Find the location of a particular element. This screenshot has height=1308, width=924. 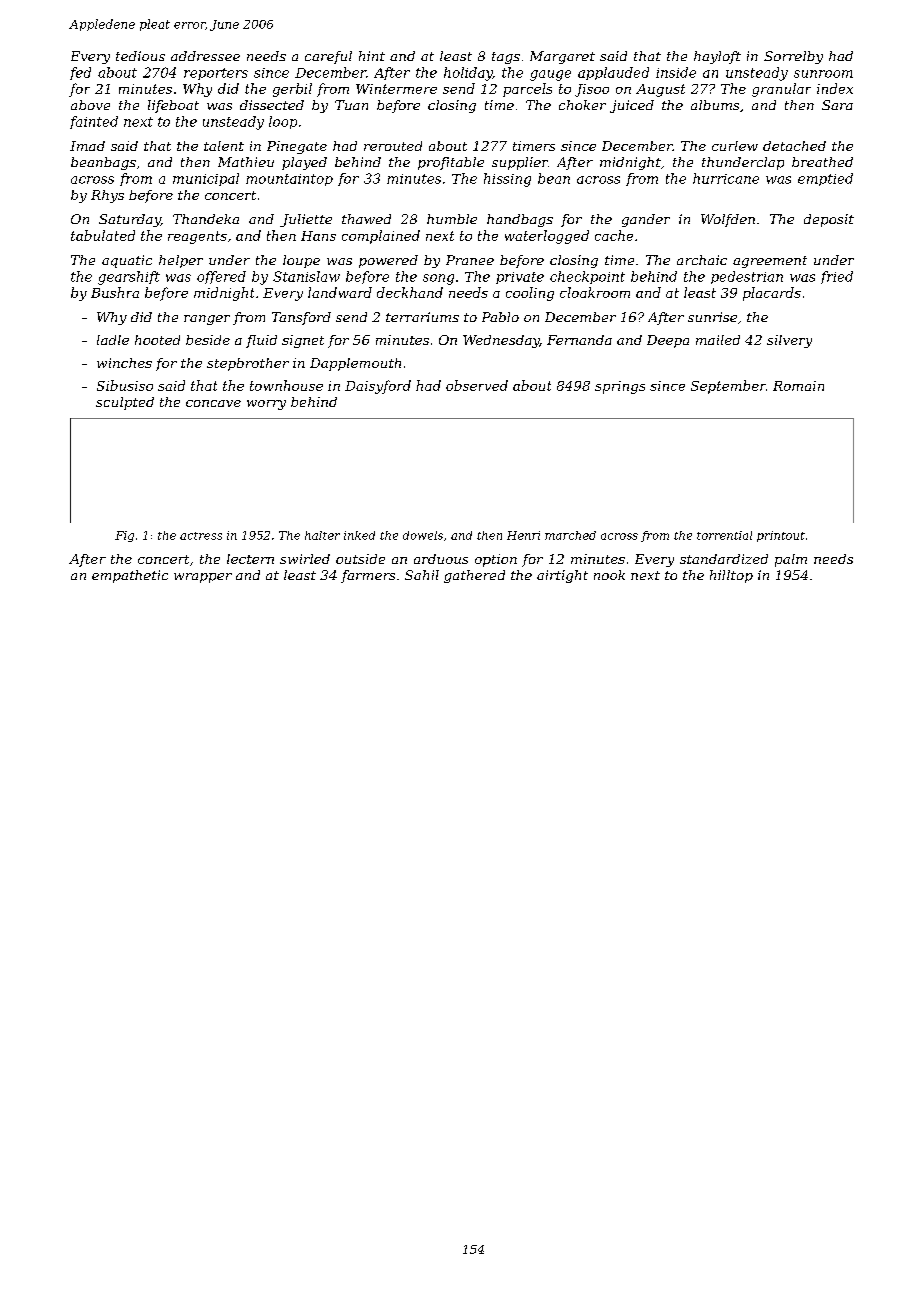

reagents is located at coordinates (197, 237).
